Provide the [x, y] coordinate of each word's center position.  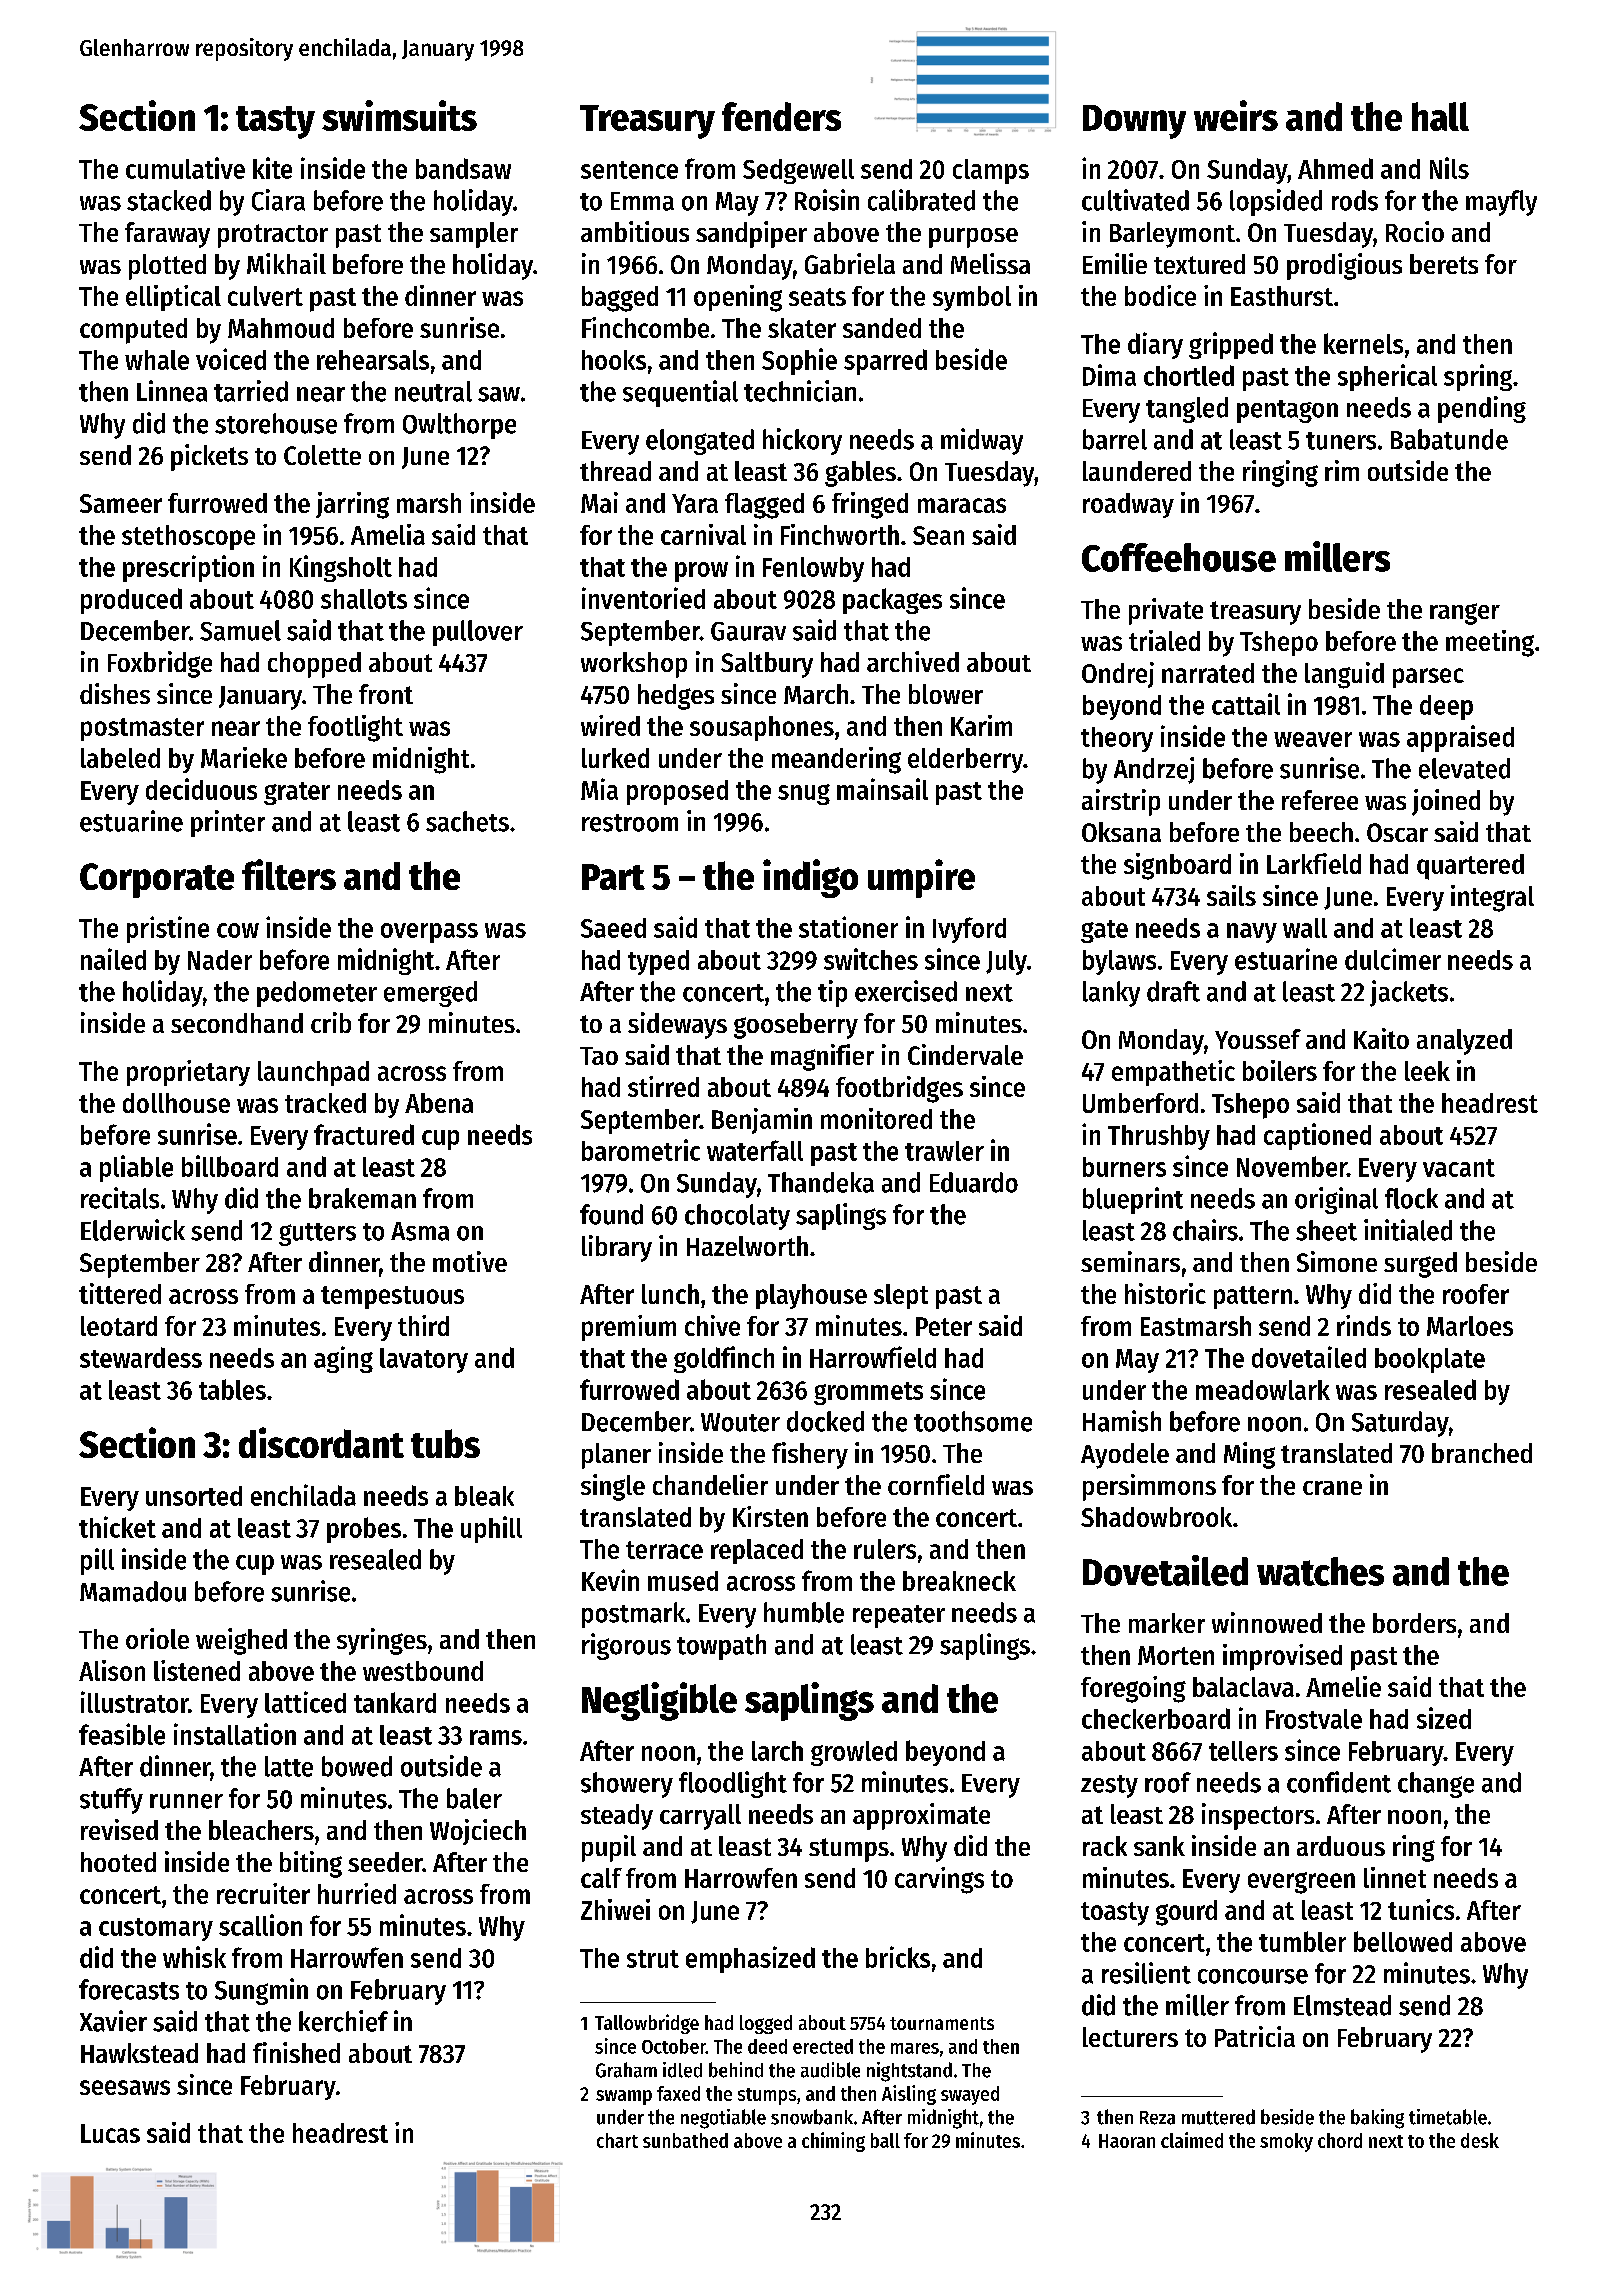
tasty [275, 122]
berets [1444, 264]
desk [1480, 2140]
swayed [970, 2095]
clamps [991, 171]
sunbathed [685, 2140]
